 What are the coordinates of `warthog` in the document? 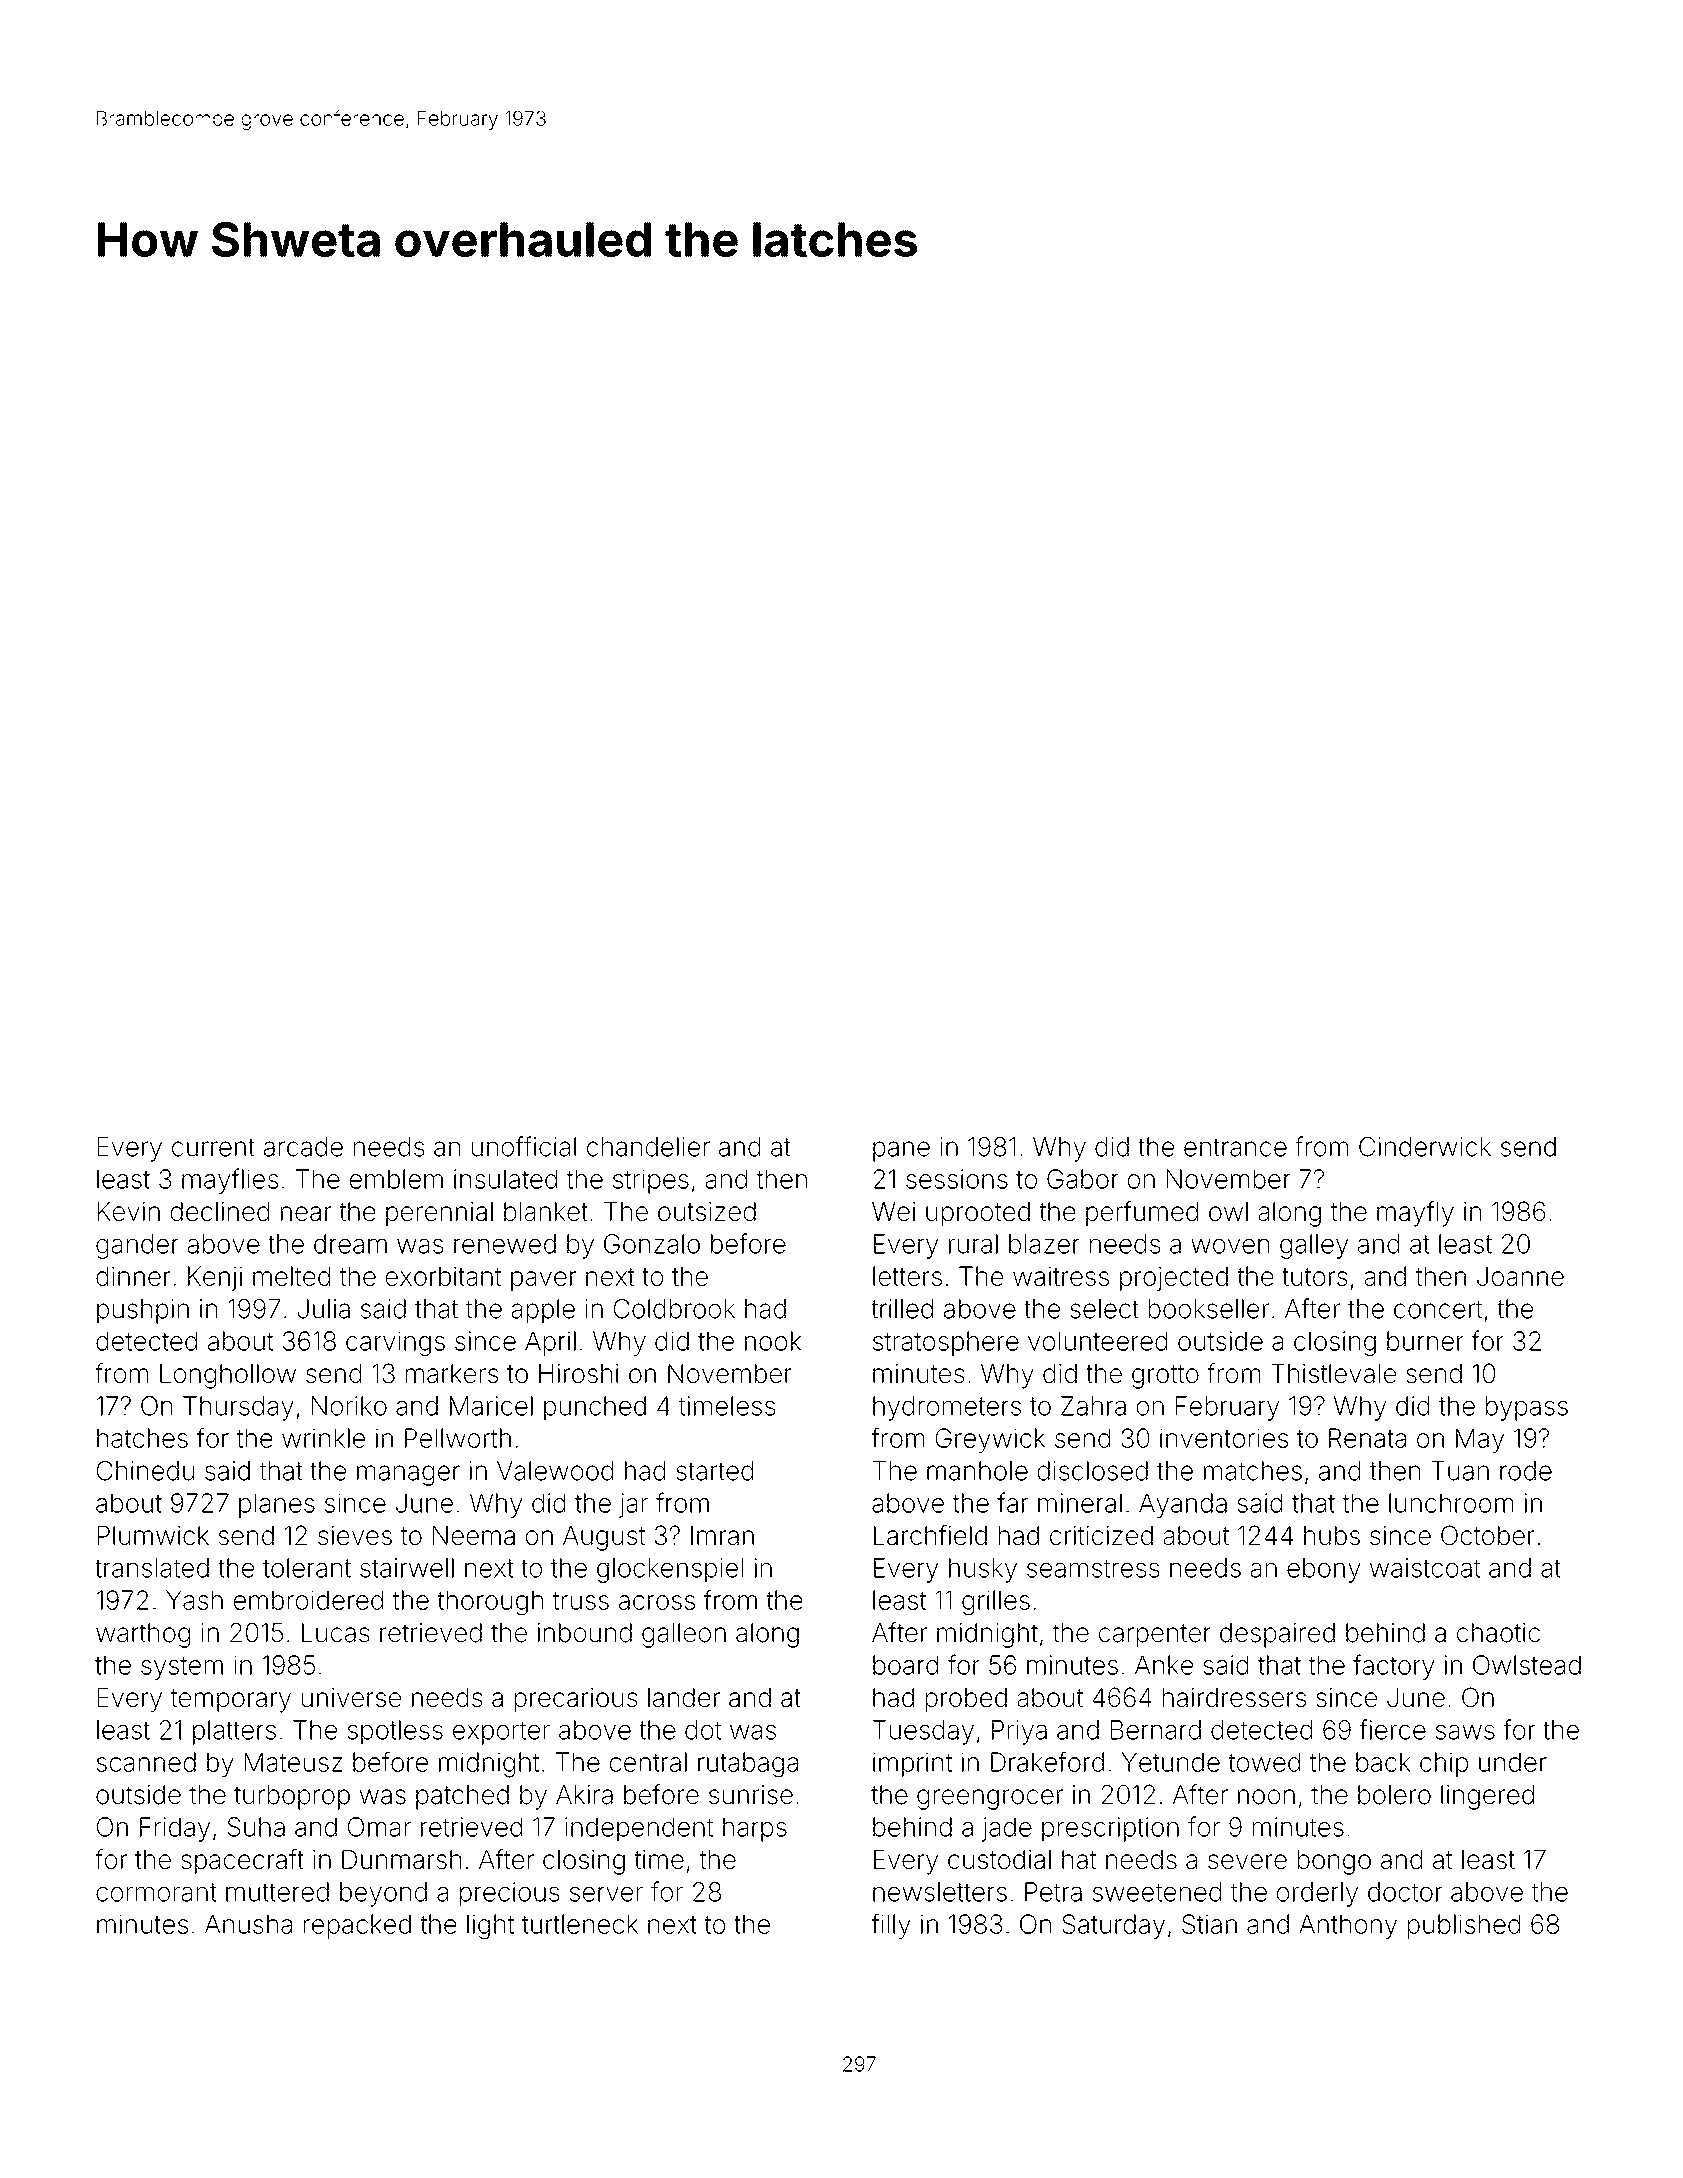 It's located at (143, 1635).
